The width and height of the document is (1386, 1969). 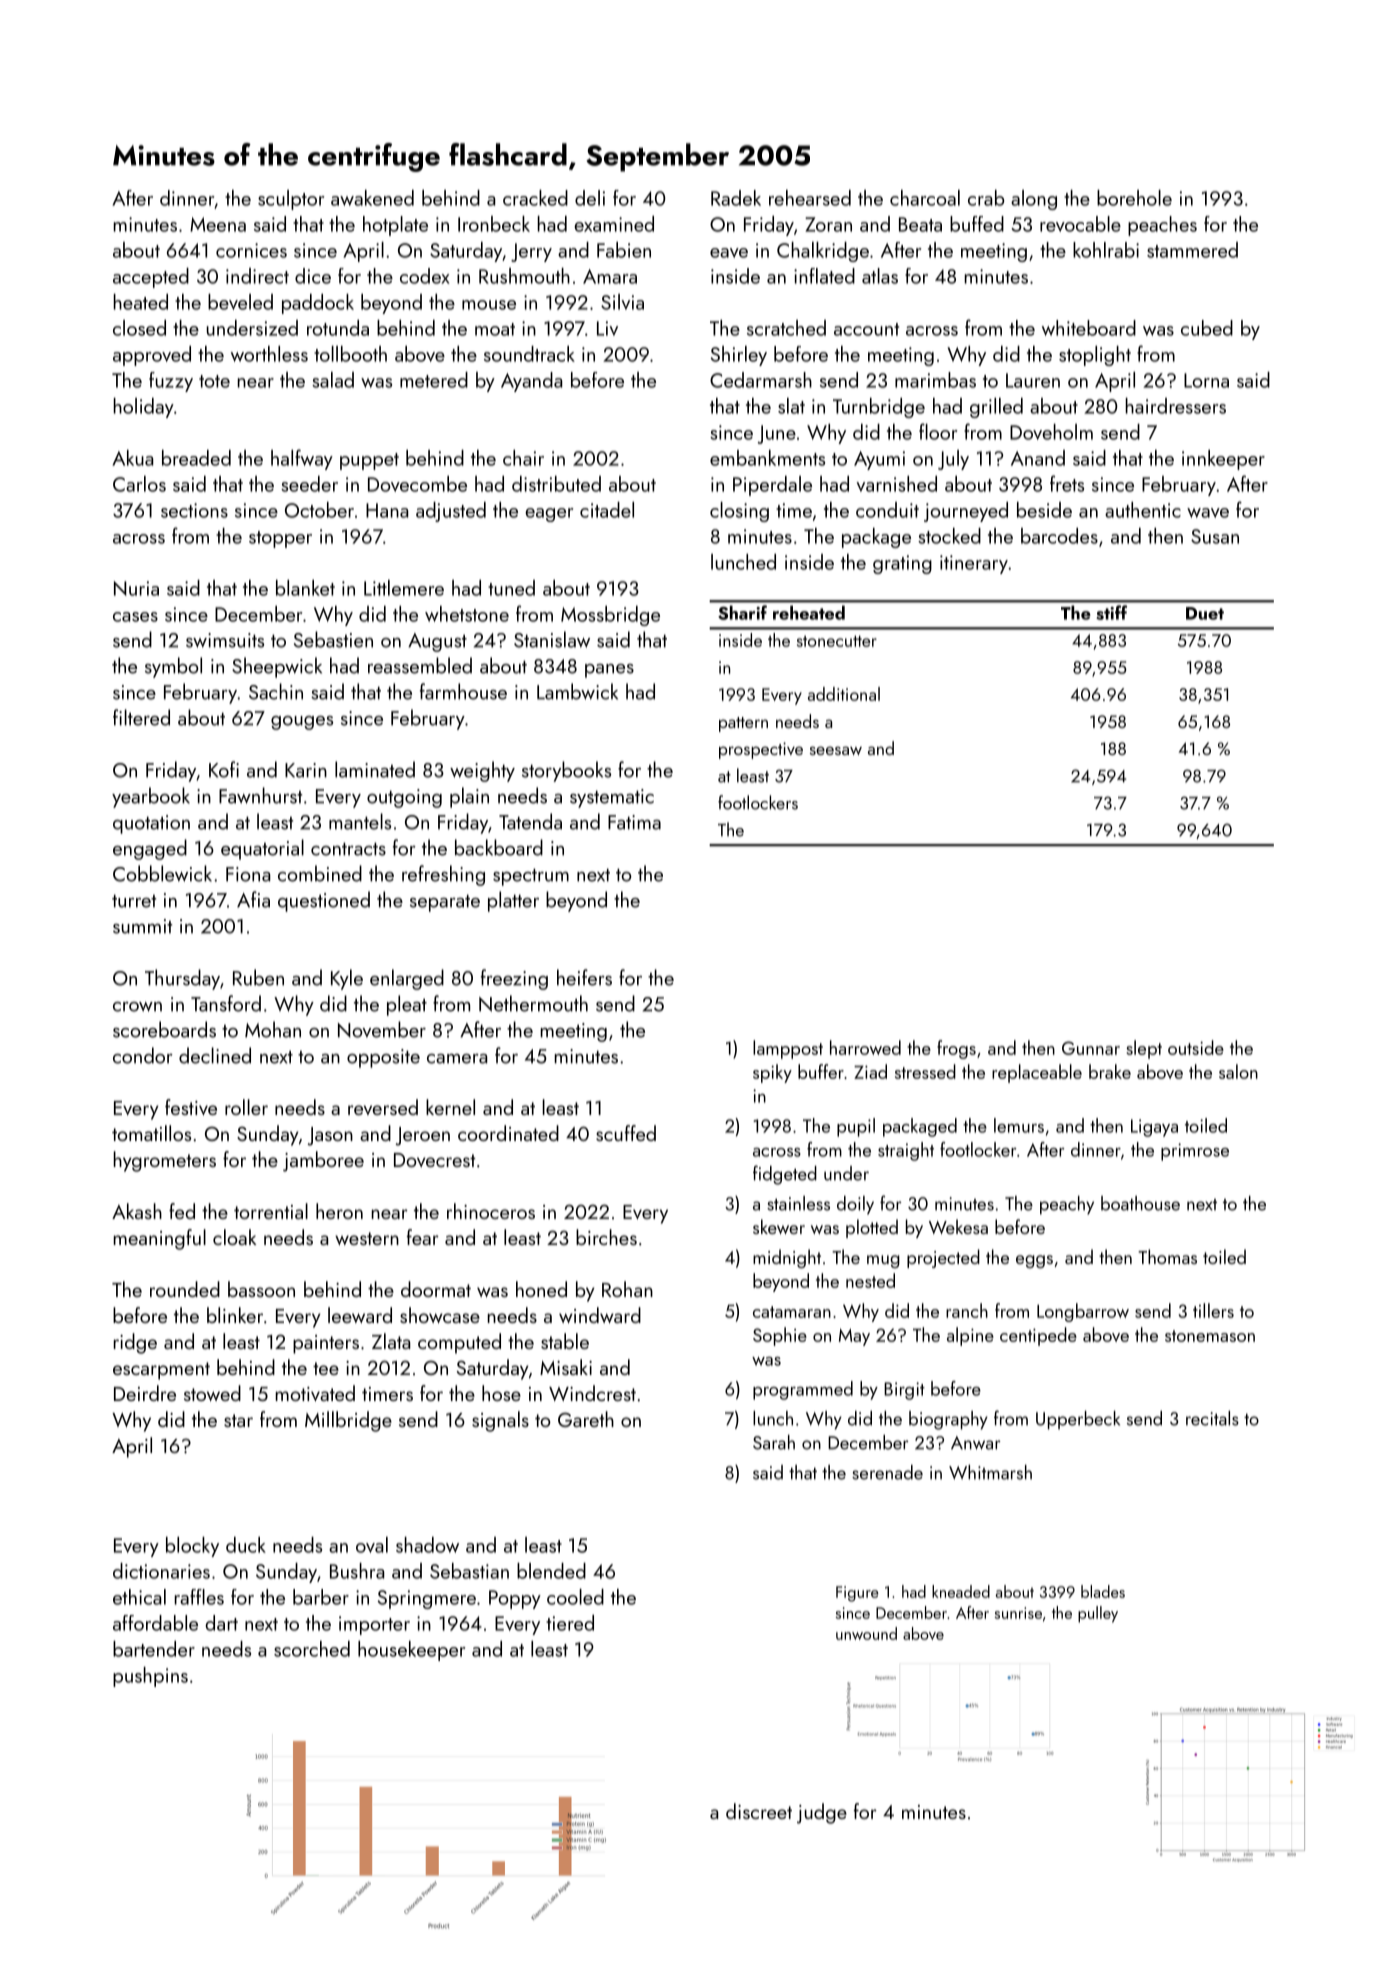 What do you see at coordinates (144, 408) in the document?
I see `holiday` at bounding box center [144, 408].
